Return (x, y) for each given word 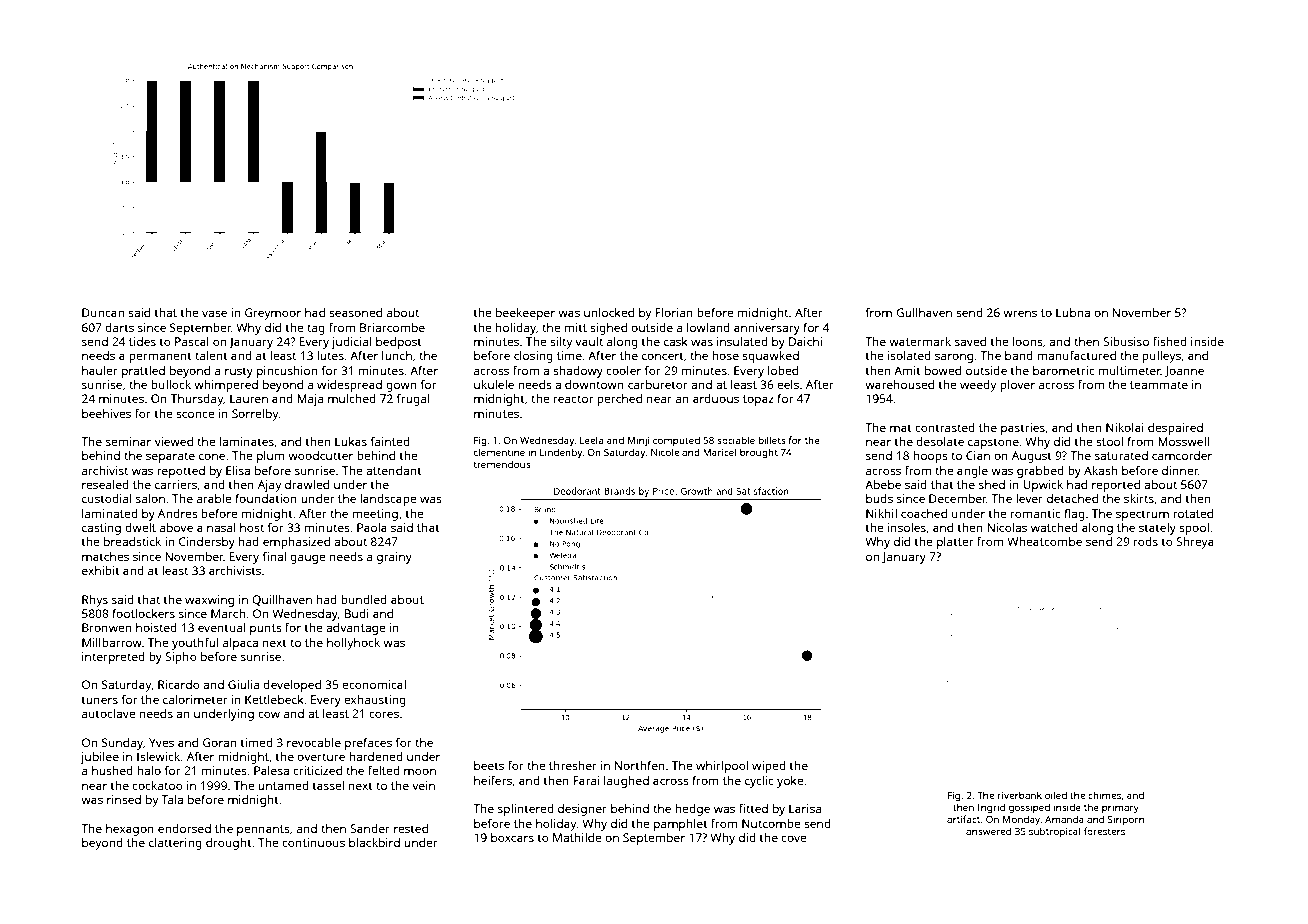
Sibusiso (1126, 341)
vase (214, 313)
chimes (1104, 795)
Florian (674, 312)
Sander (370, 828)
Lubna (1073, 312)
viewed (174, 441)
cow (269, 714)
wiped (769, 767)
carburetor (658, 384)
